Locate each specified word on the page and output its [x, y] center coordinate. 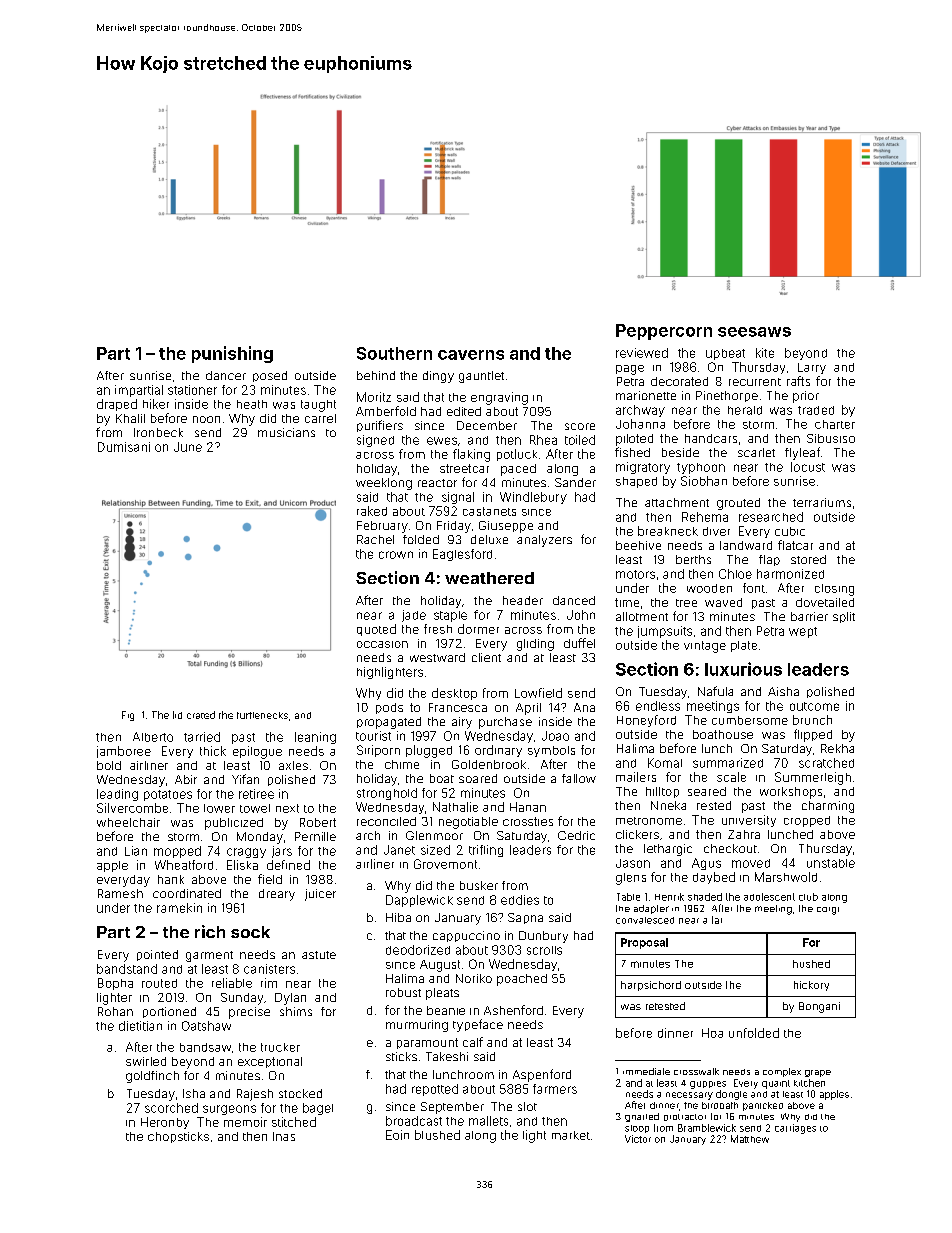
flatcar [795, 545]
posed [270, 376]
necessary [689, 1096]
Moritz [374, 397]
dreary [277, 895]
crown [396, 555]
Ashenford [513, 1010]
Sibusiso [831, 438]
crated [201, 715]
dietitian [140, 1026]
